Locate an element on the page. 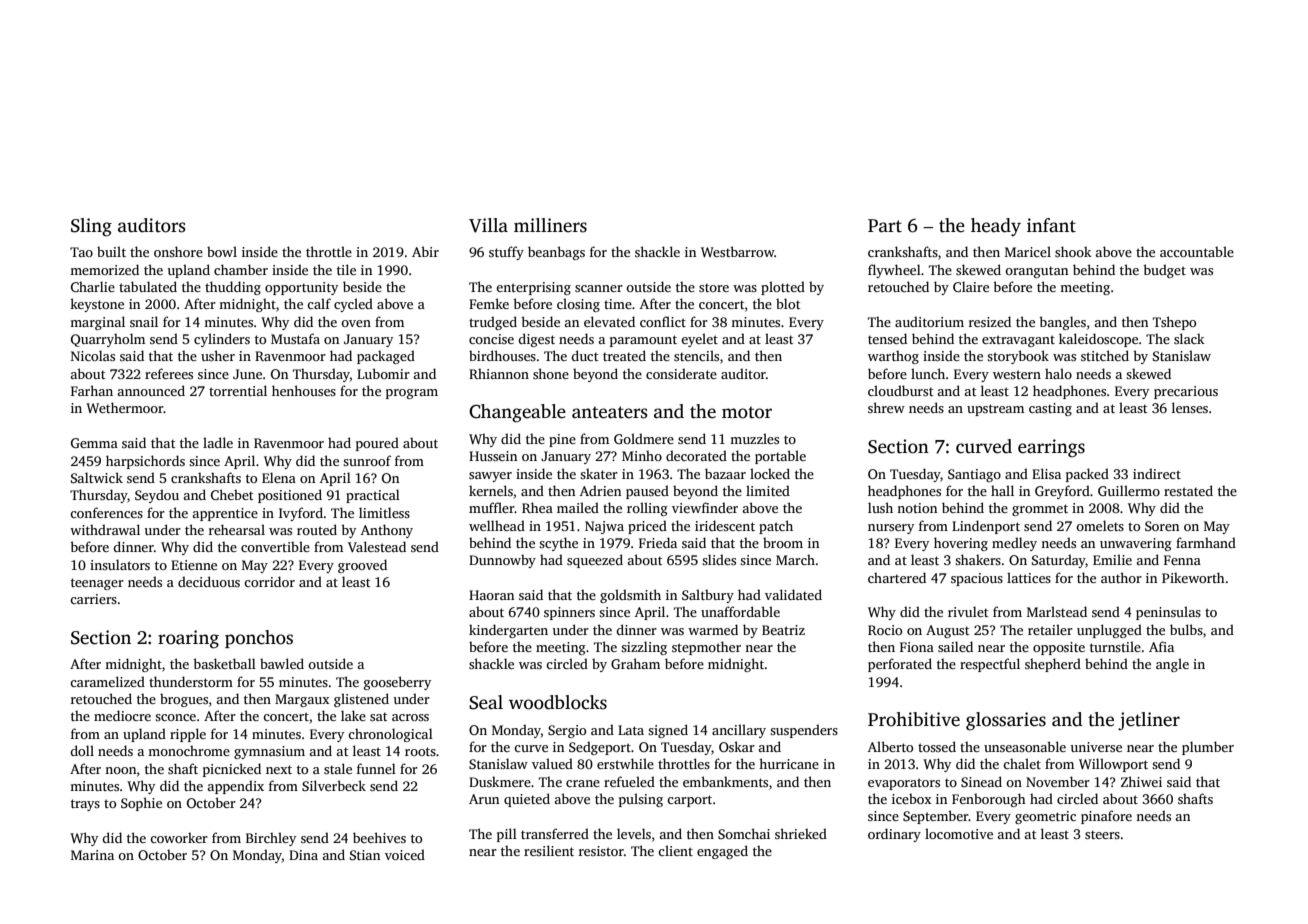  universe is located at coordinates (1096, 747).
